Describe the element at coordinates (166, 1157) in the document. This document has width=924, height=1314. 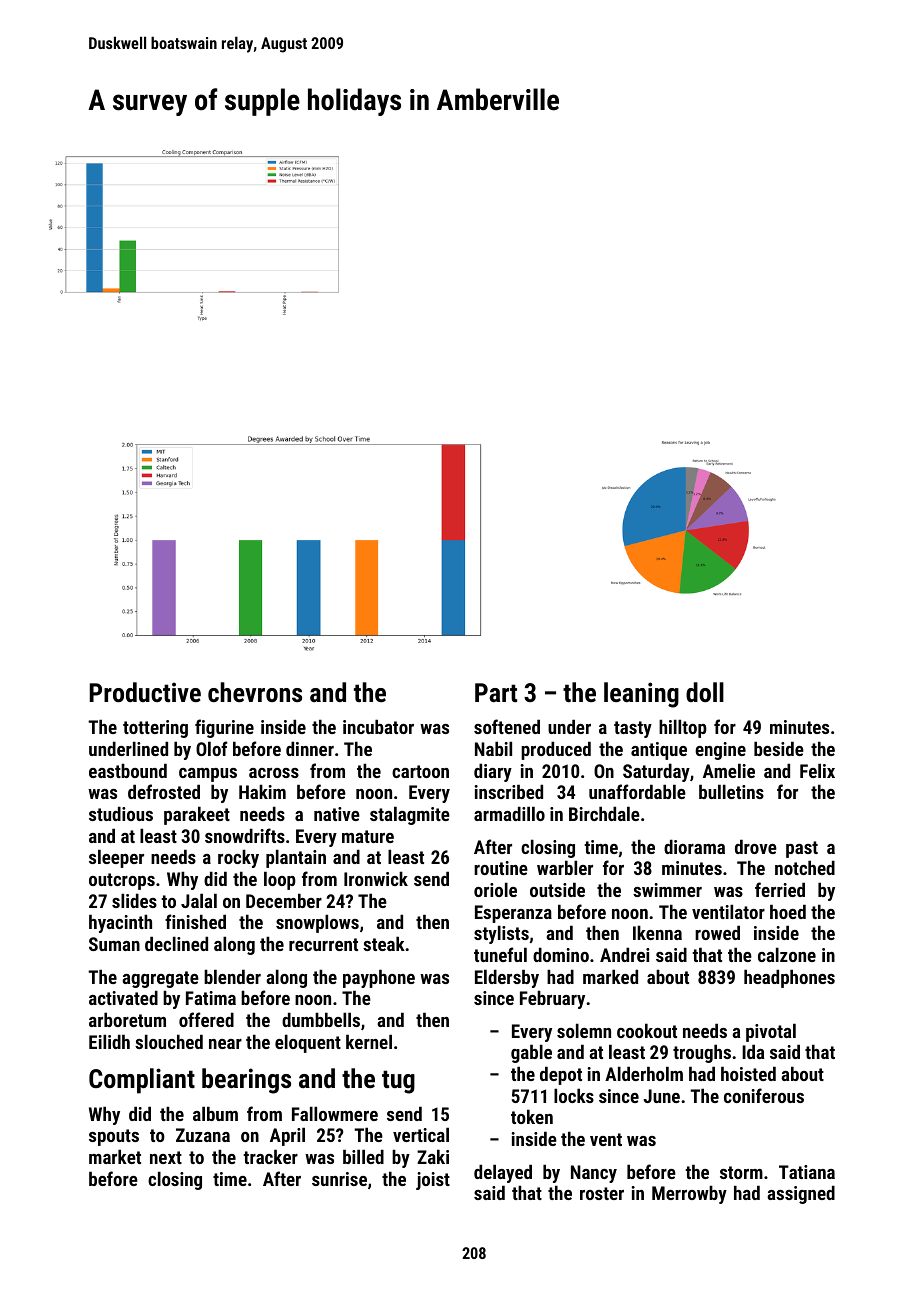
I see `next` at that location.
